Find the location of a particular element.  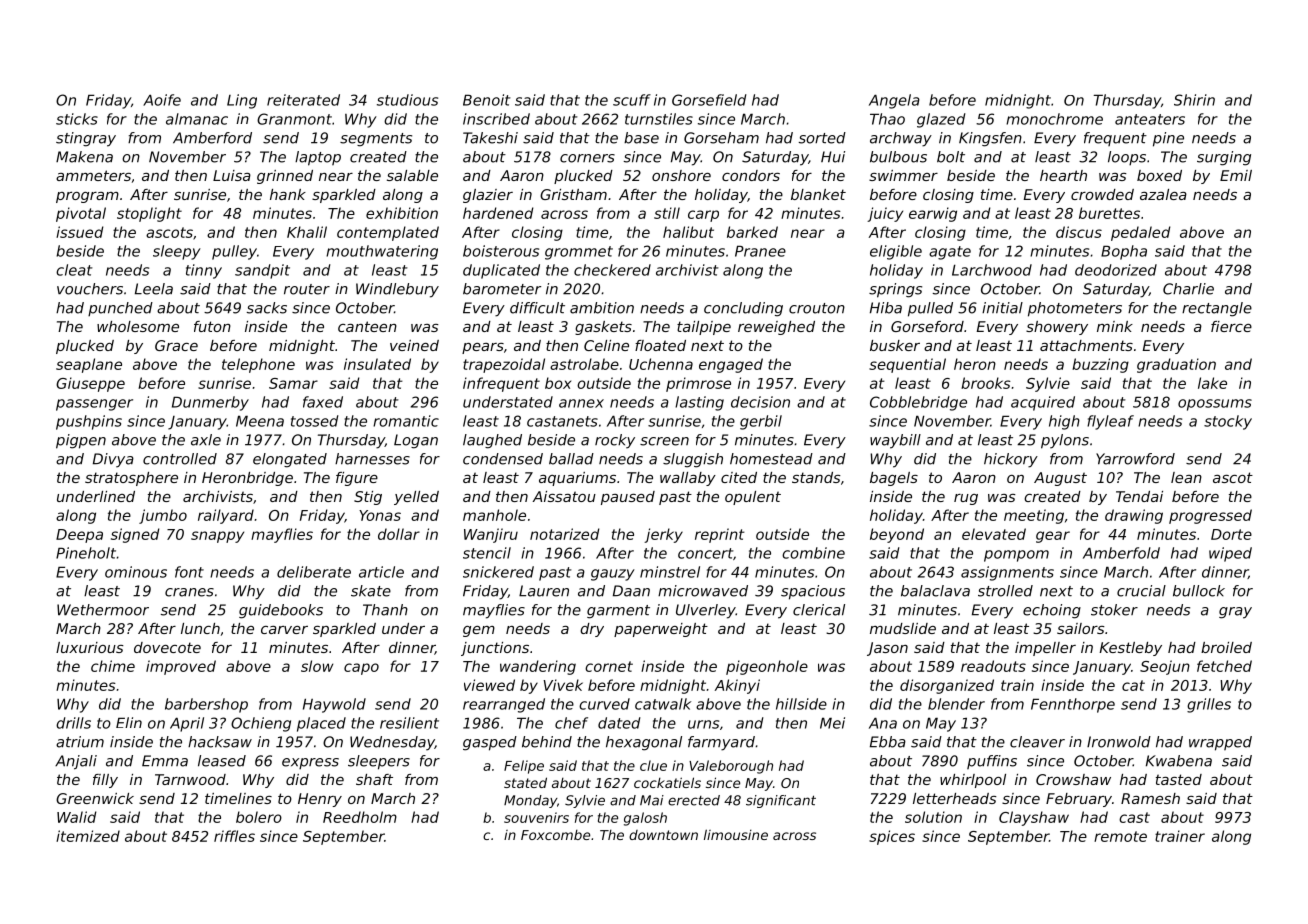

issued is located at coordinates (80, 232).
